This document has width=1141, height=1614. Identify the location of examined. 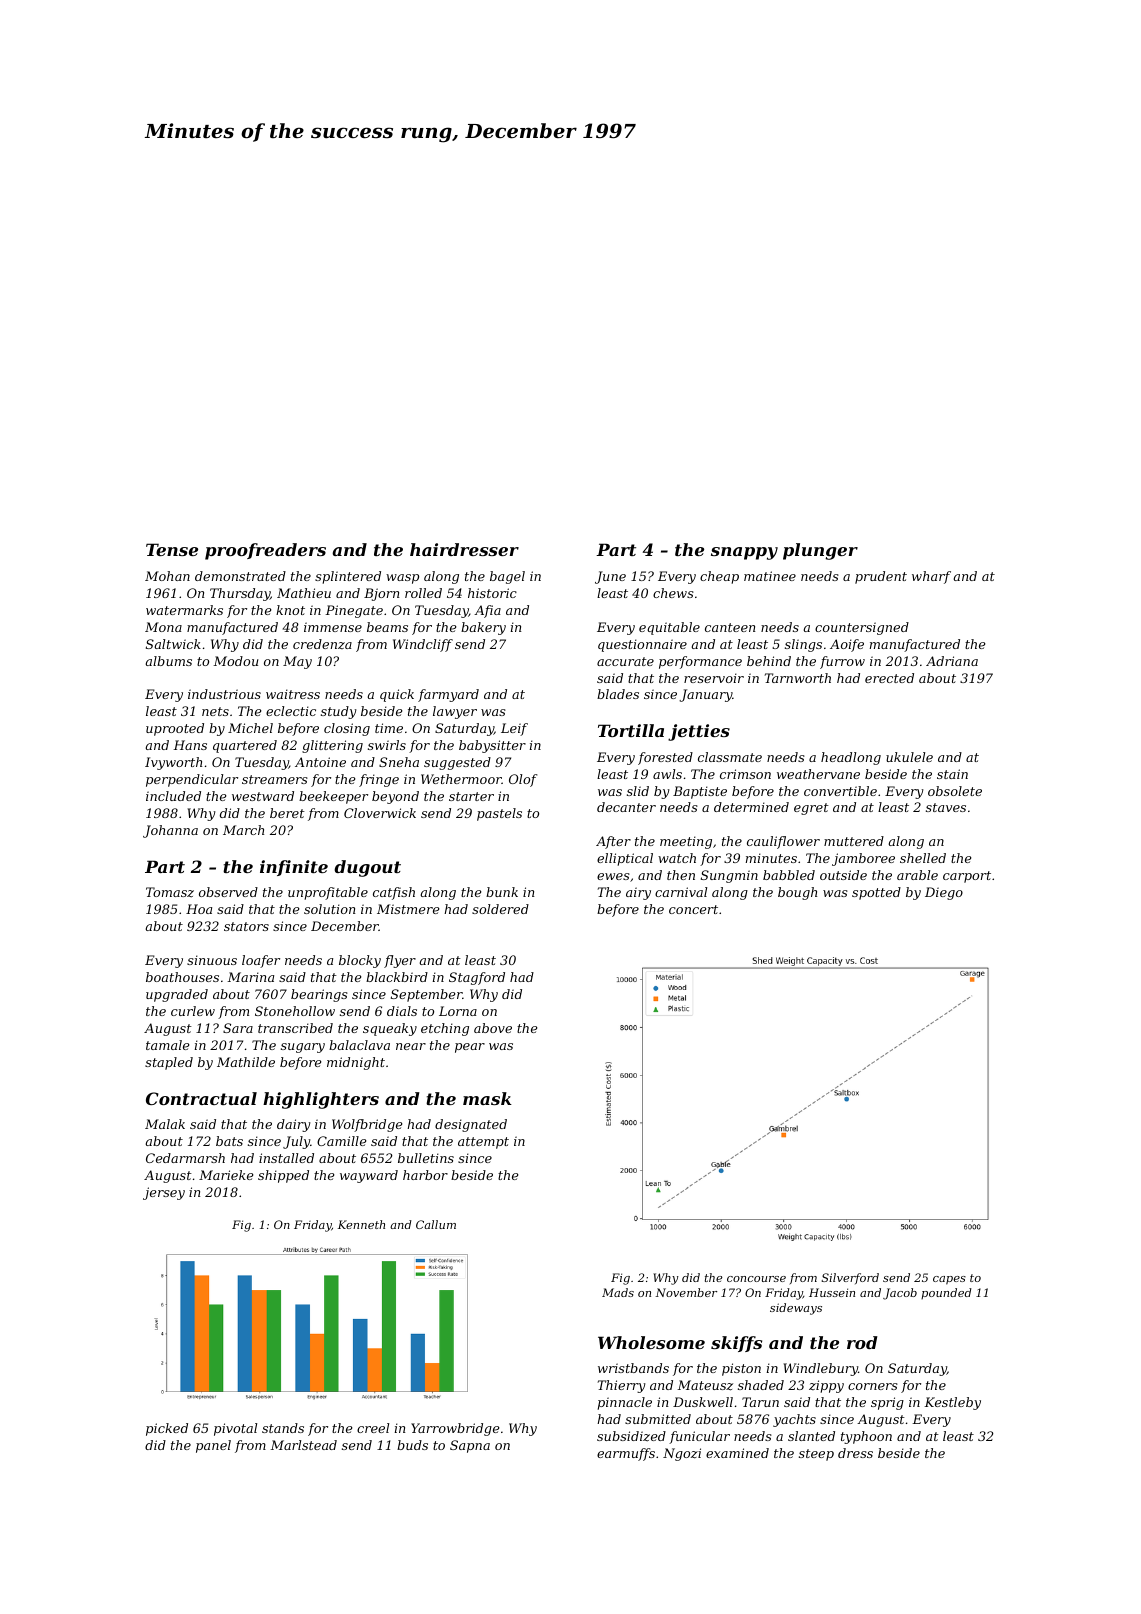
(737, 1453).
